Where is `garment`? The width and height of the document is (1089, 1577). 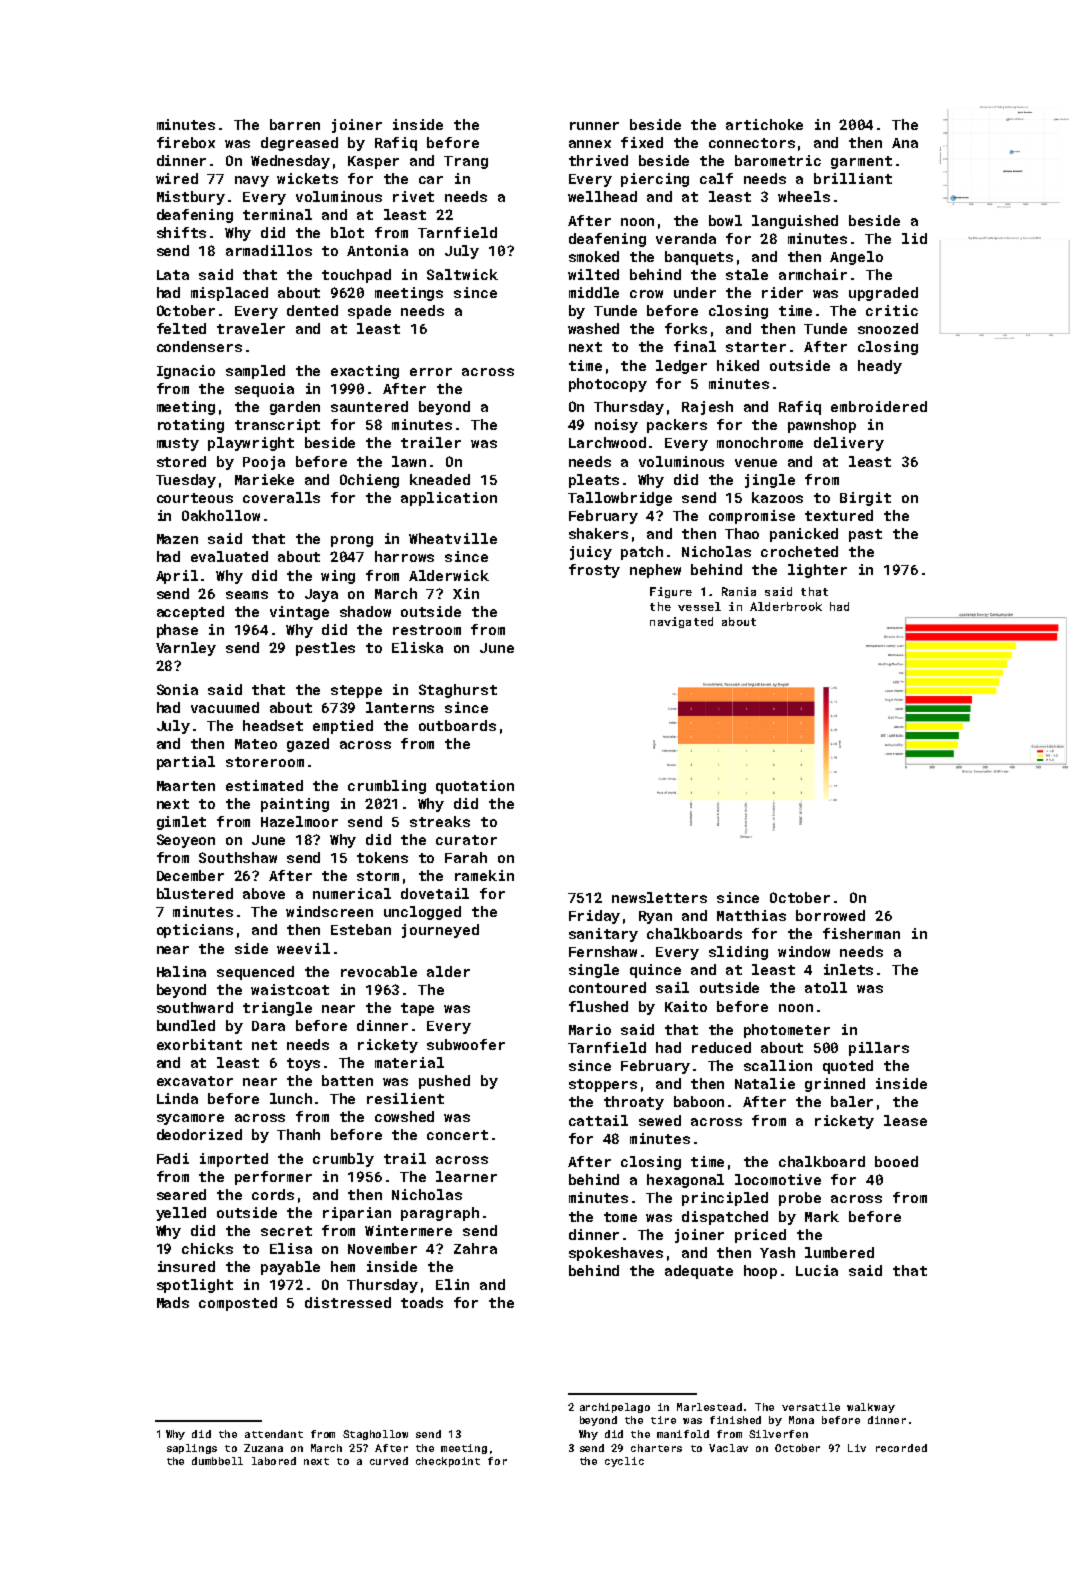
garment is located at coordinates (861, 162).
